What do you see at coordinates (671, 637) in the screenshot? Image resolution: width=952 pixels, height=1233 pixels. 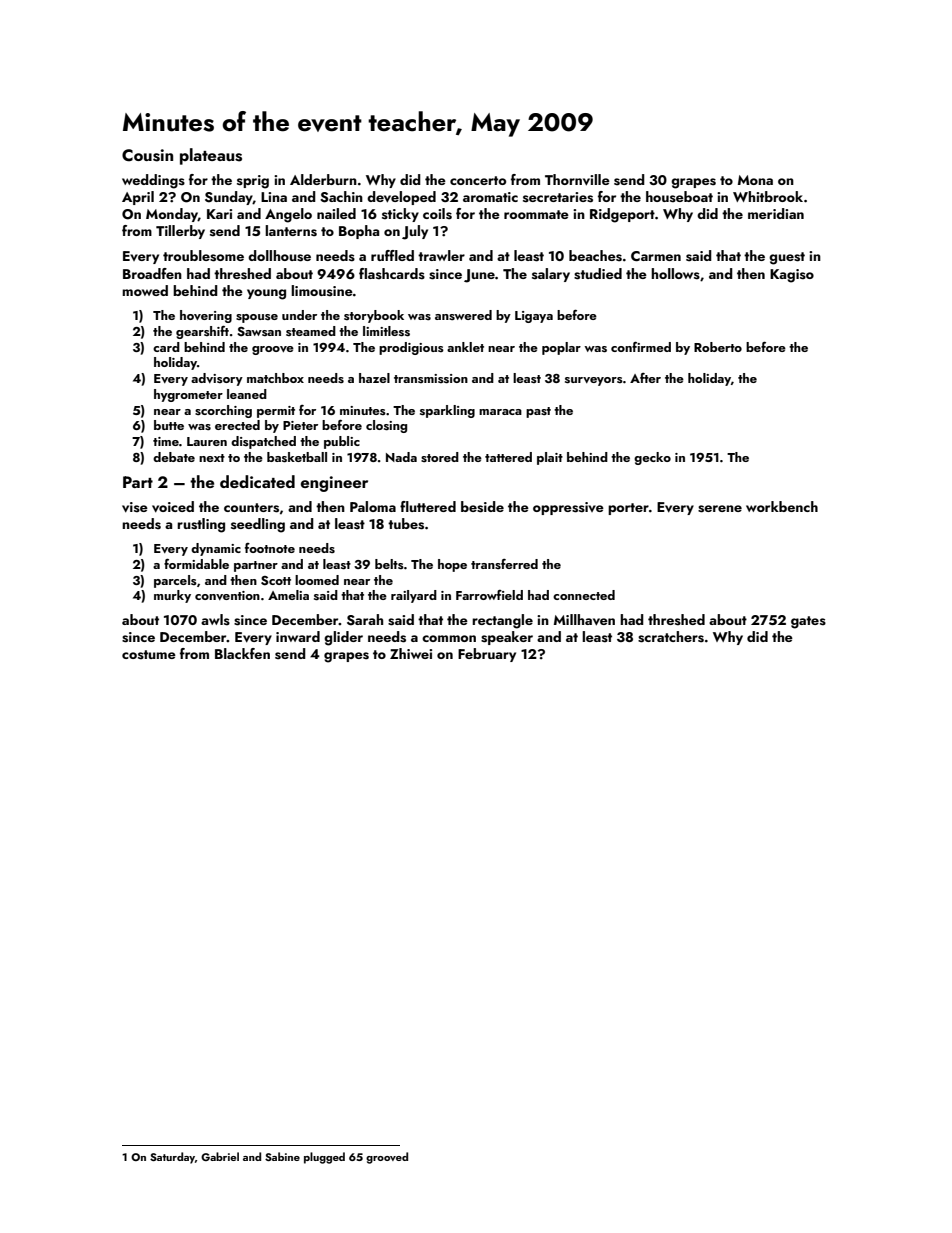 I see `scratchers` at bounding box center [671, 637].
